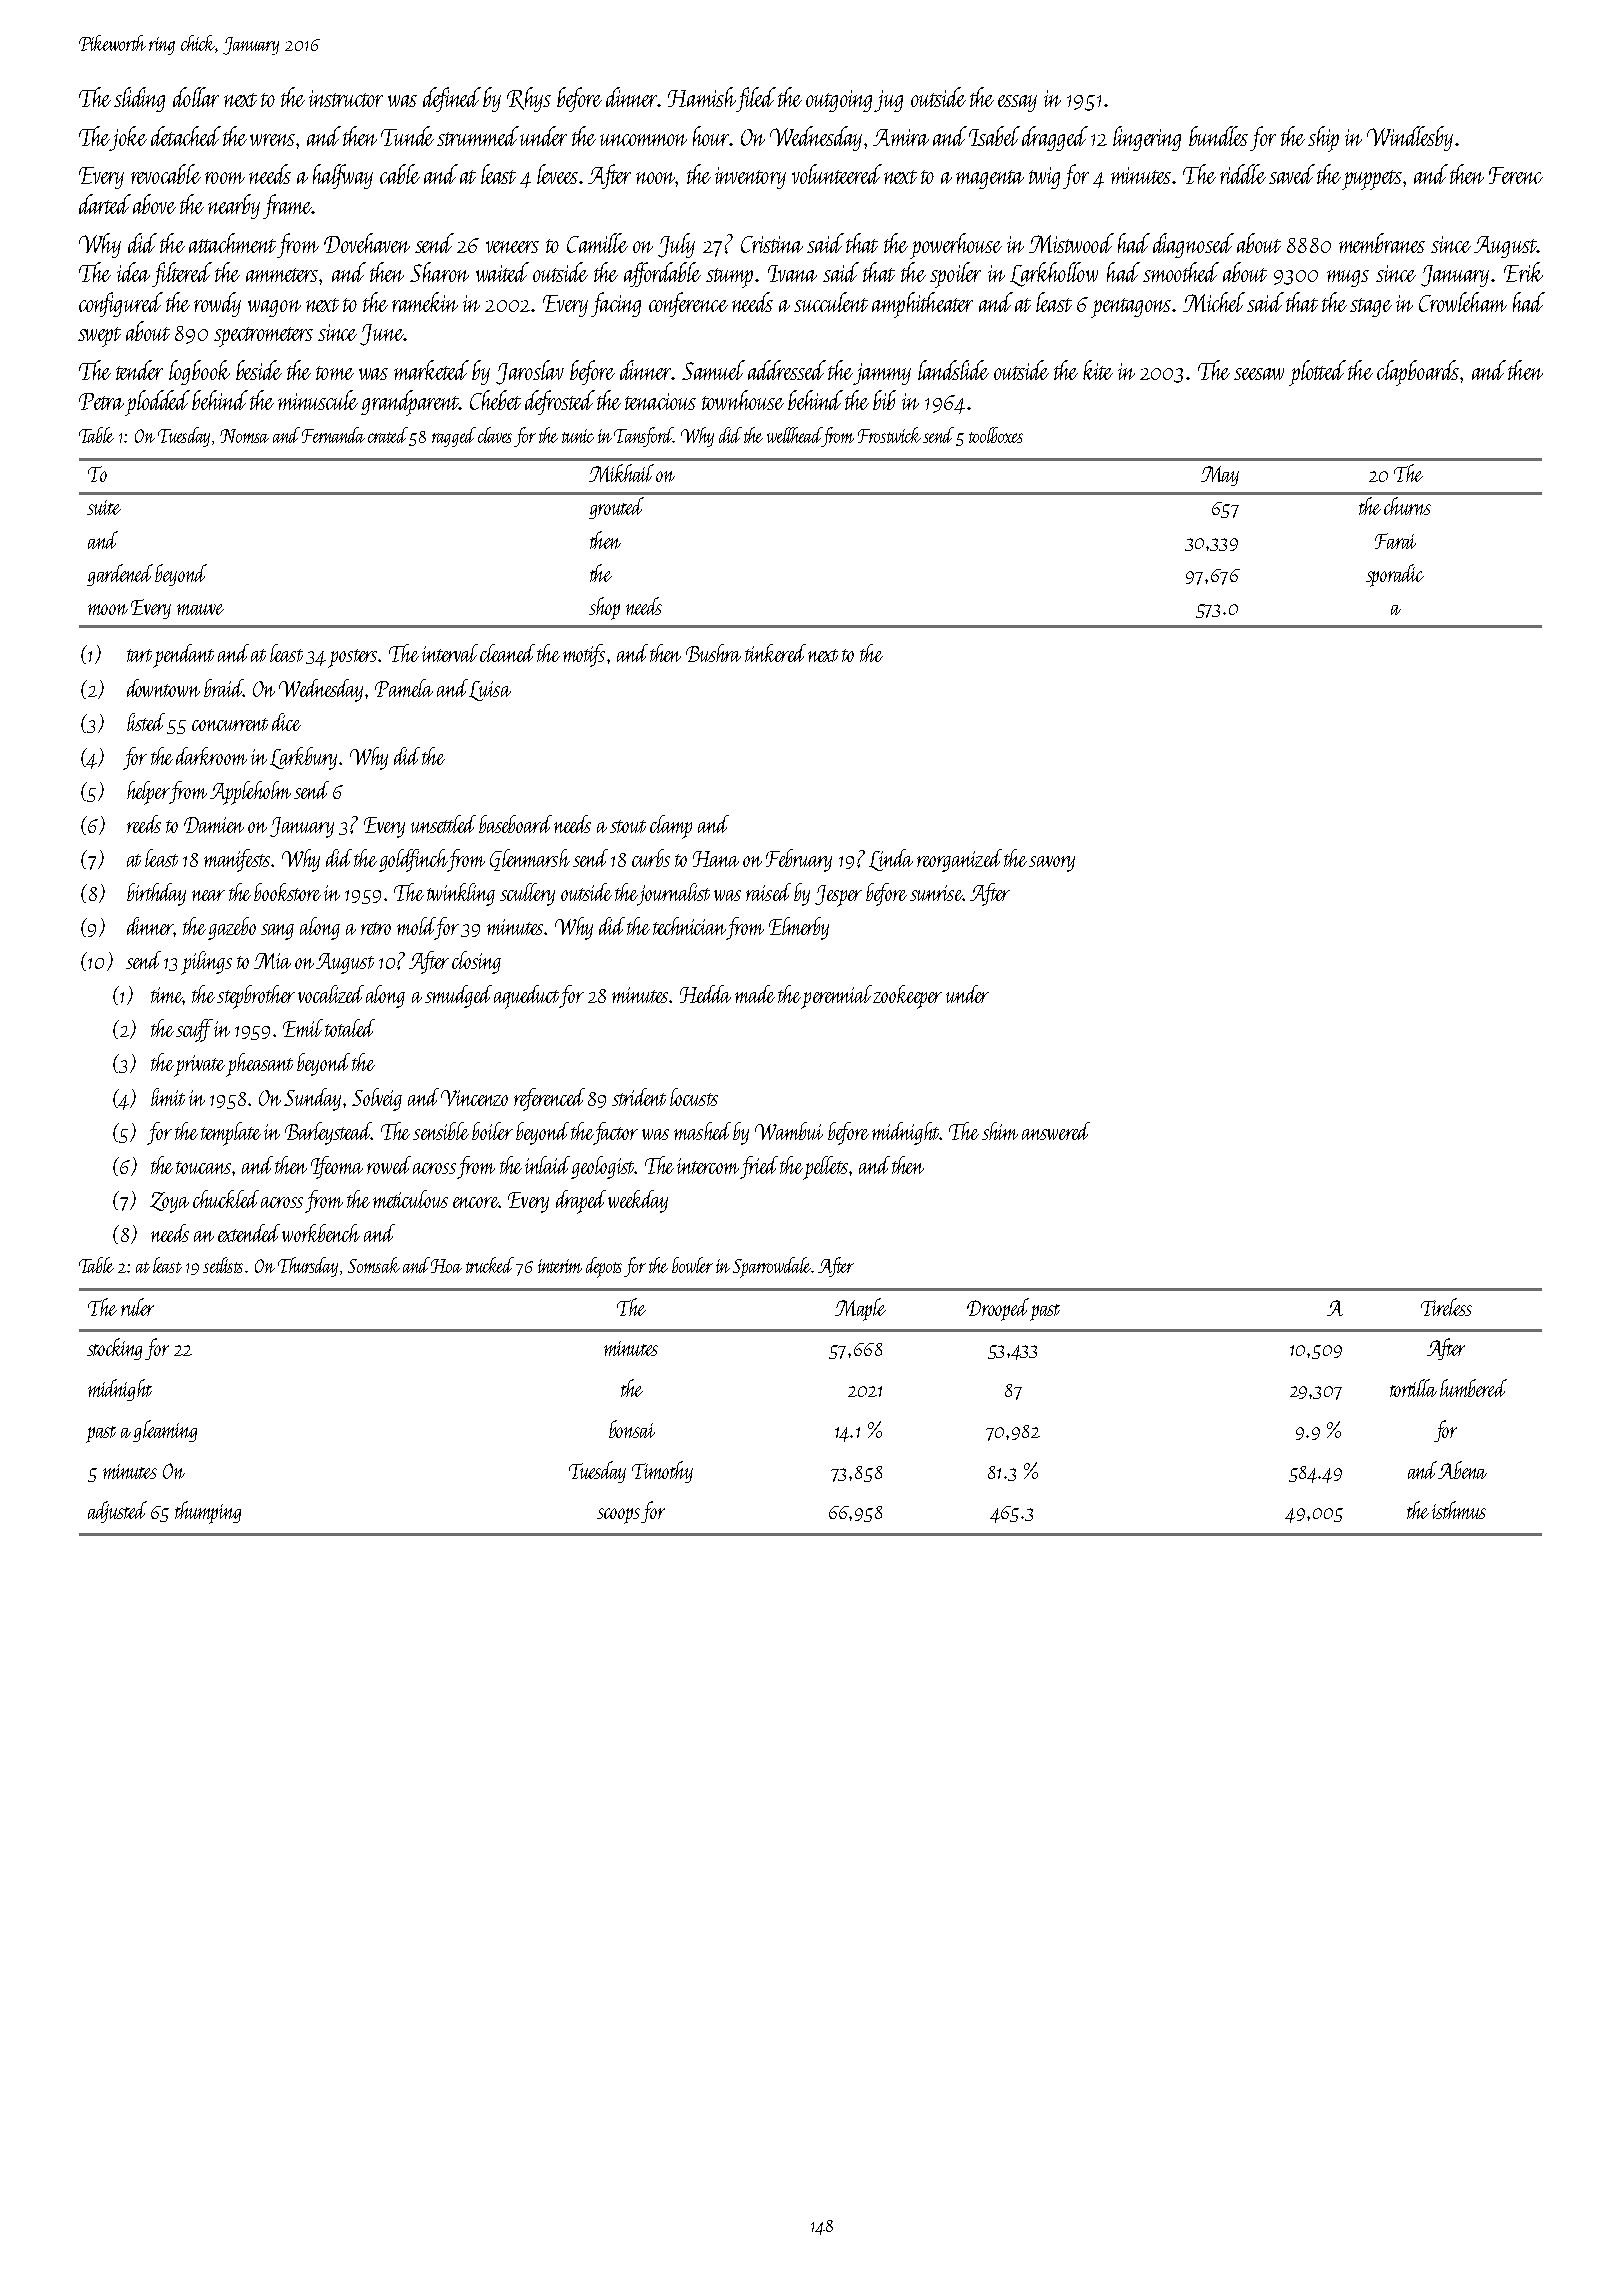  What do you see at coordinates (208, 1512) in the screenshot?
I see `thumping` at bounding box center [208, 1512].
